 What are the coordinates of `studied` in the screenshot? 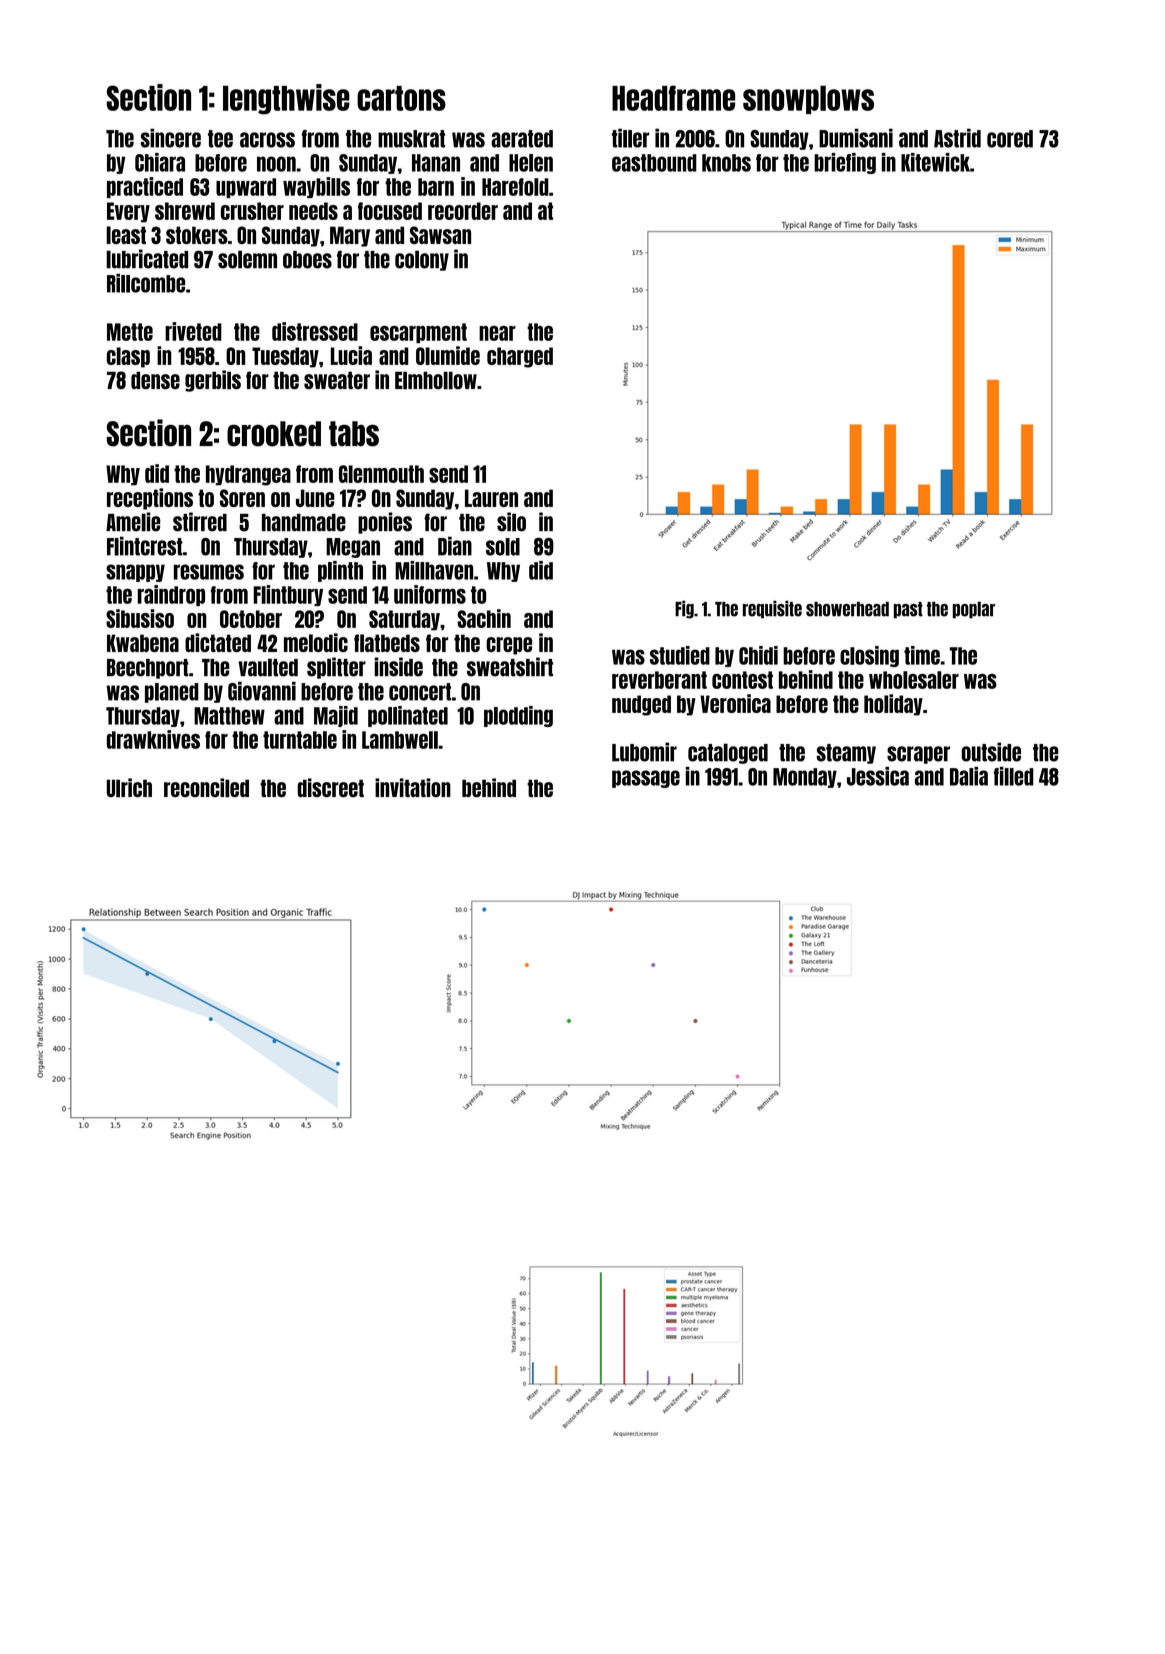 It's located at (680, 655).
